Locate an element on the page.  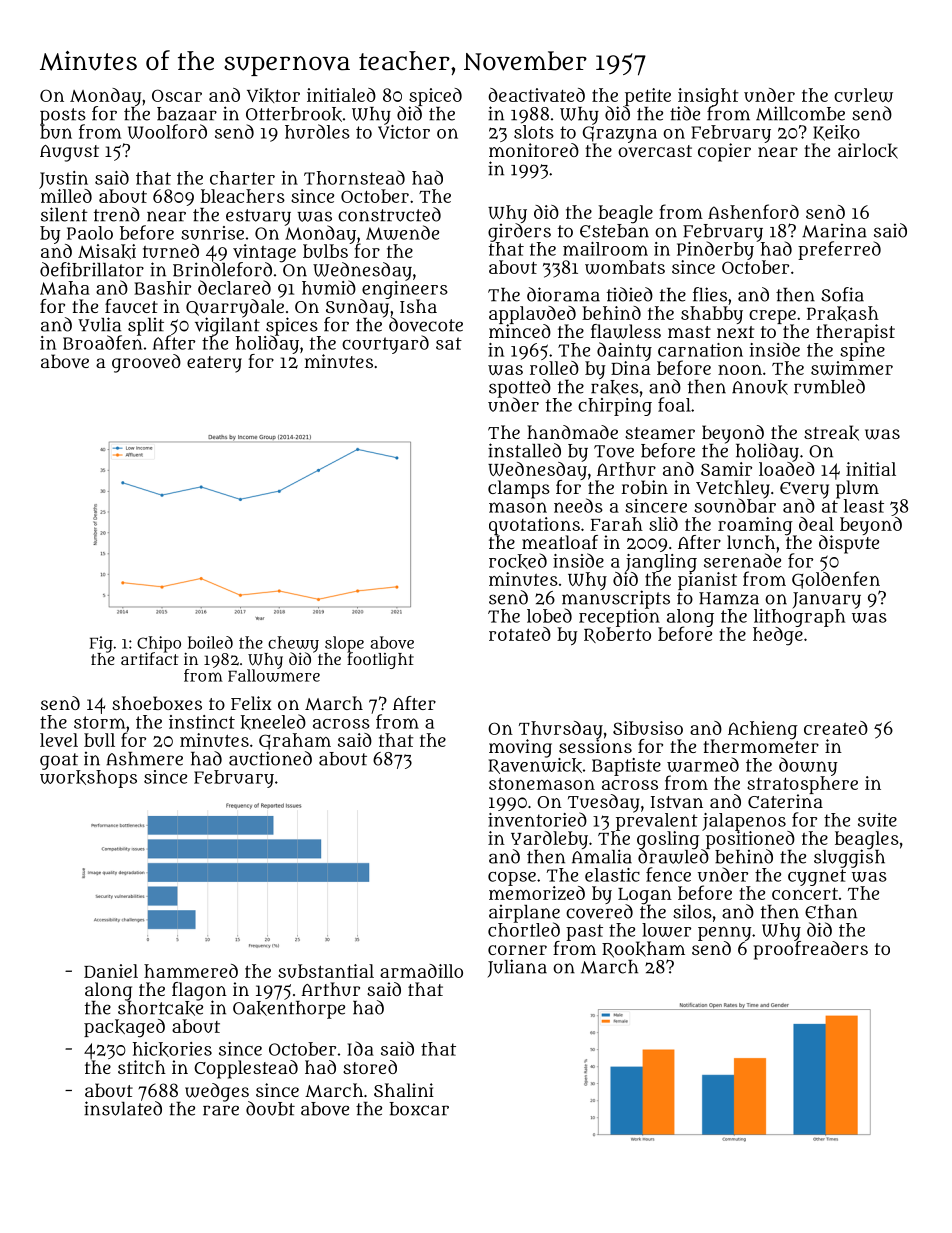
substantial is located at coordinates (326, 971).
